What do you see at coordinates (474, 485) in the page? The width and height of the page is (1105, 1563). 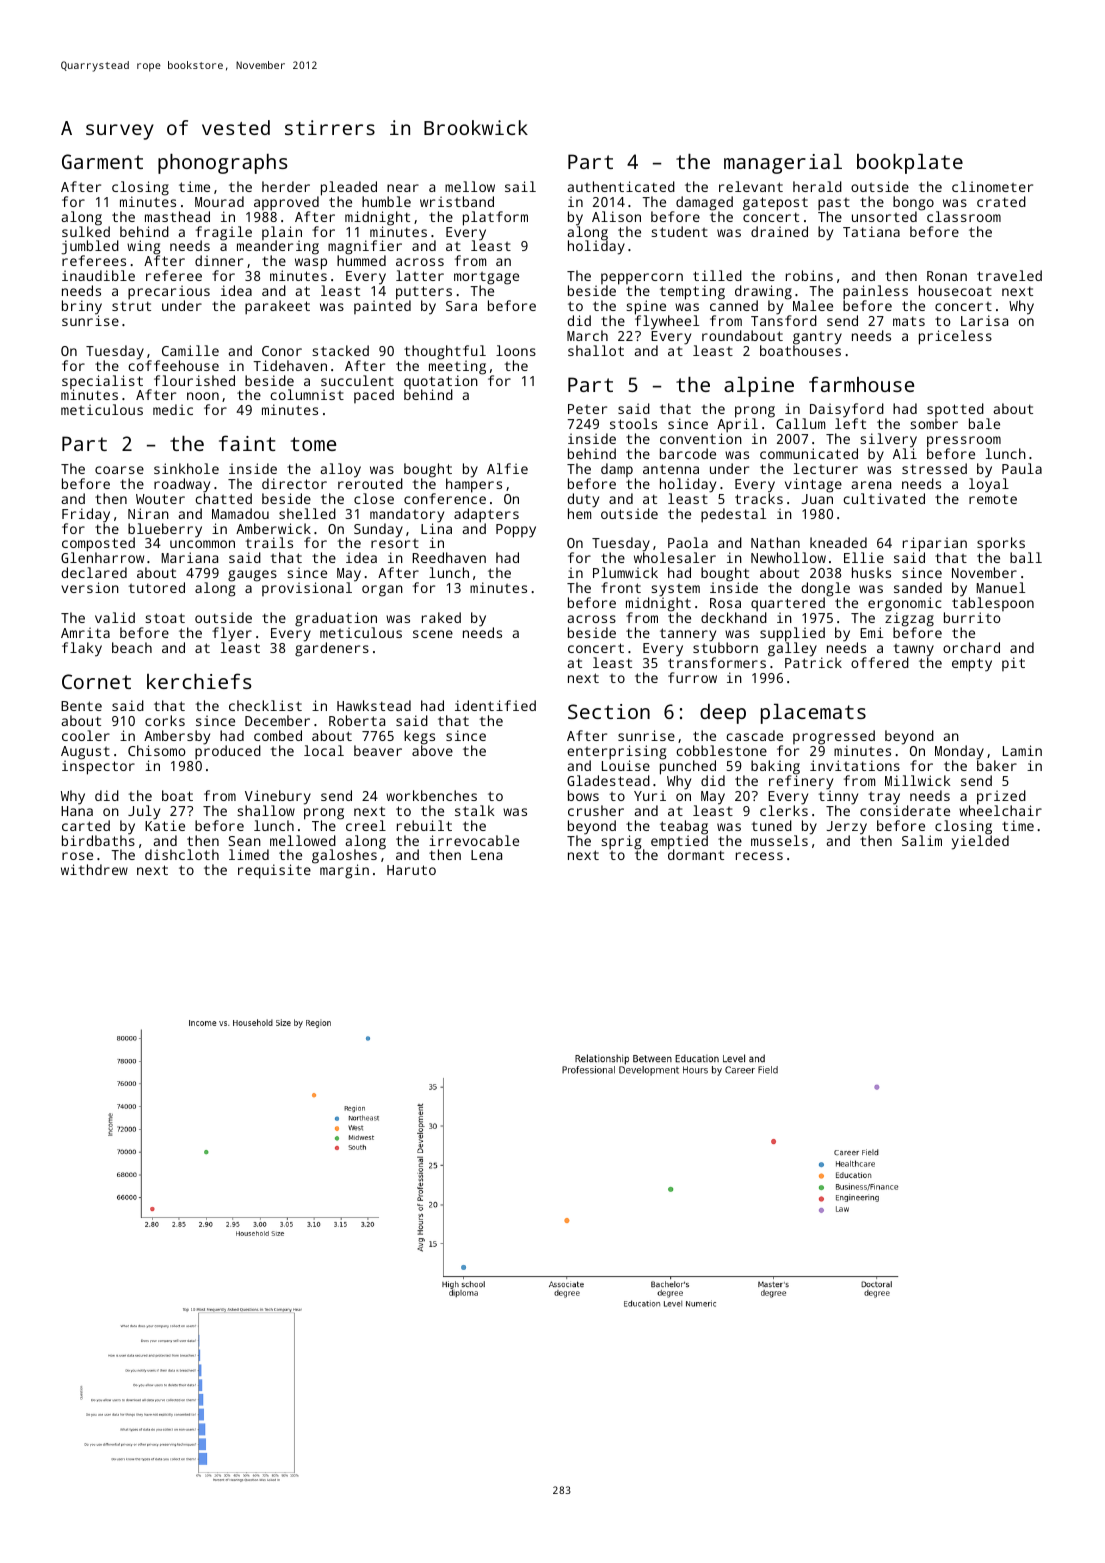 I see `hampers` at bounding box center [474, 485].
